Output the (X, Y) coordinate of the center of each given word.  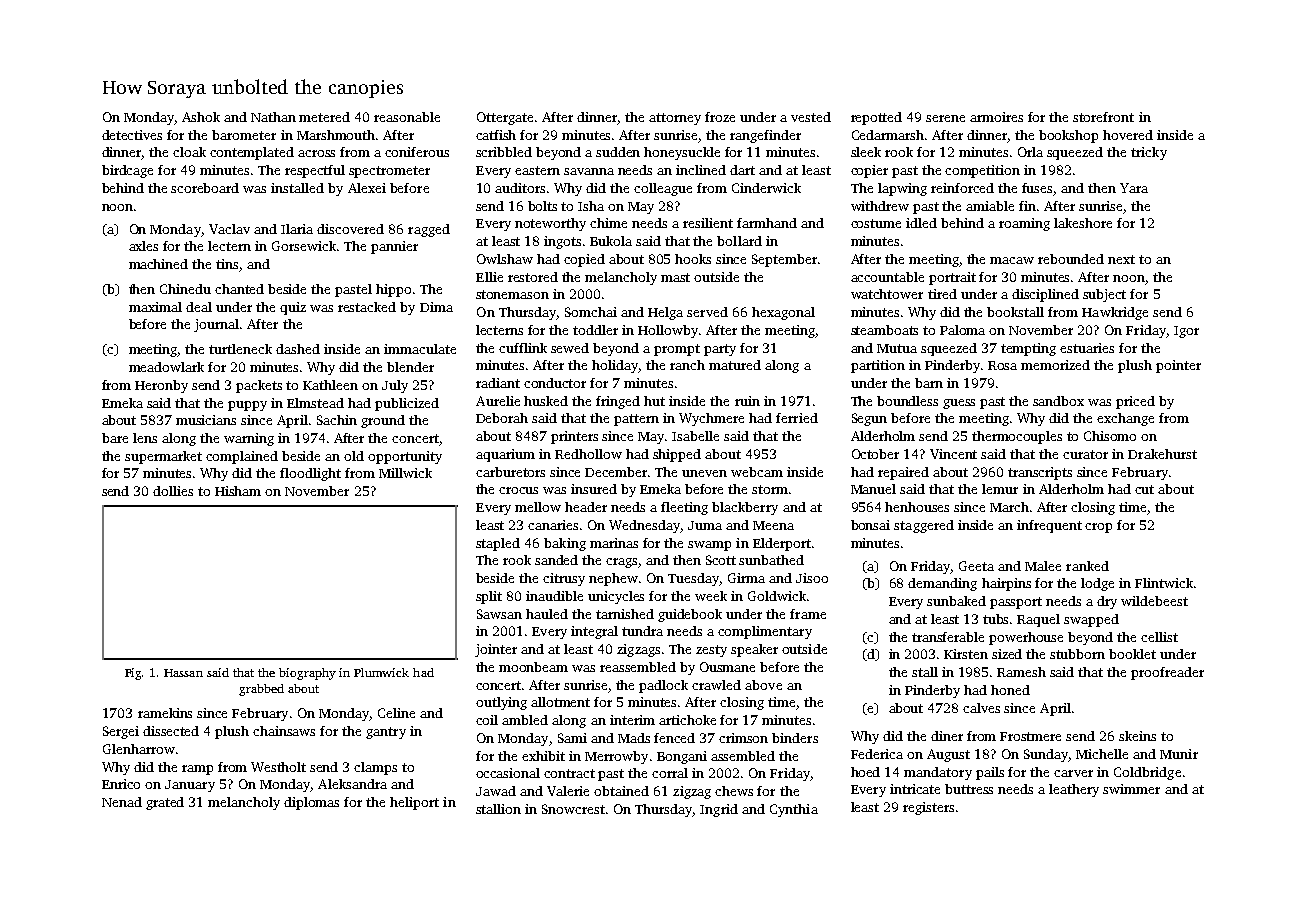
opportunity (405, 457)
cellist (1159, 637)
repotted (876, 118)
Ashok (201, 117)
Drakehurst (1162, 454)
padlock (663, 686)
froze (720, 117)
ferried (797, 418)
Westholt (278, 767)
